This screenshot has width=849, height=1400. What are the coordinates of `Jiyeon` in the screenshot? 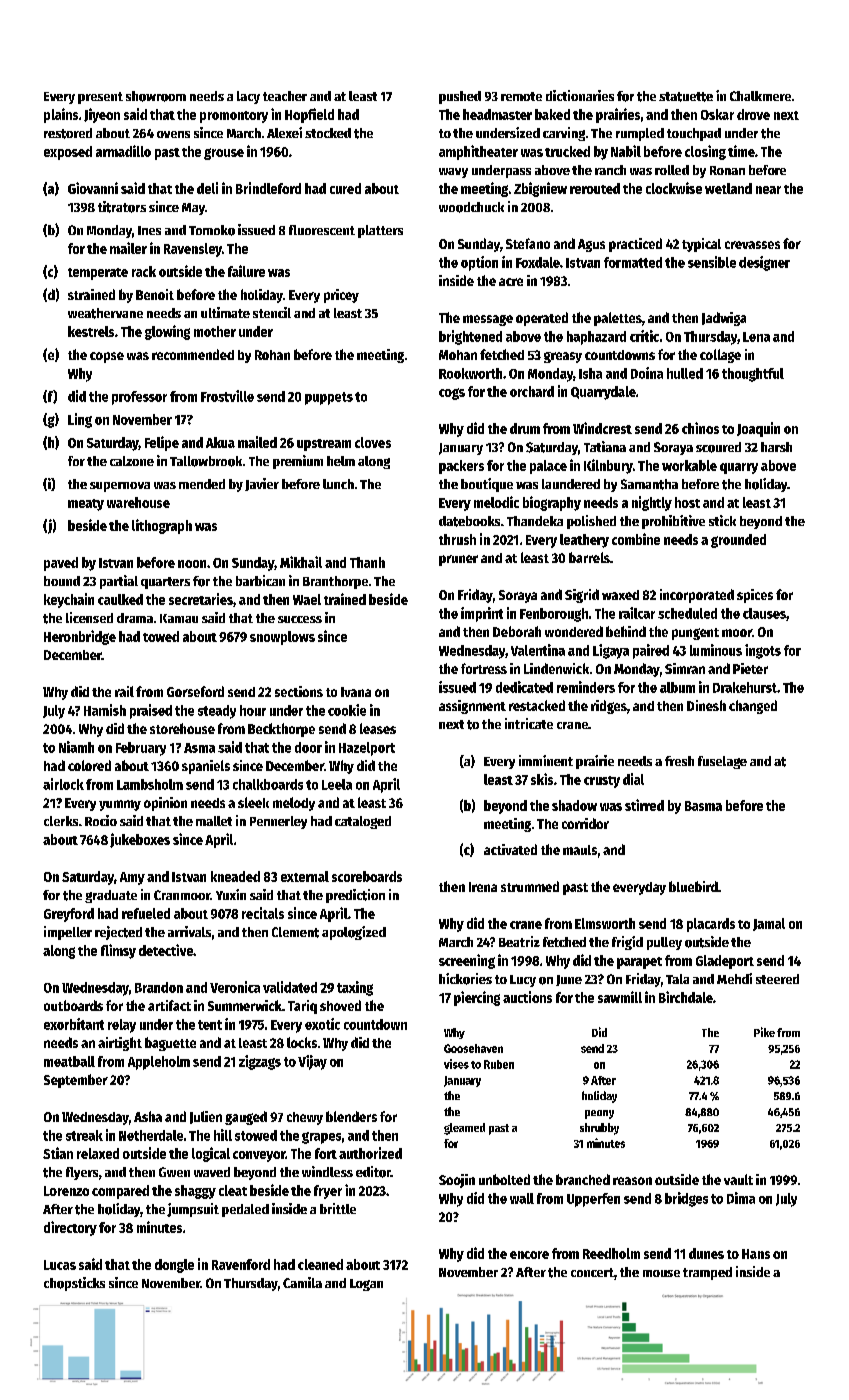 It's located at (102, 115).
